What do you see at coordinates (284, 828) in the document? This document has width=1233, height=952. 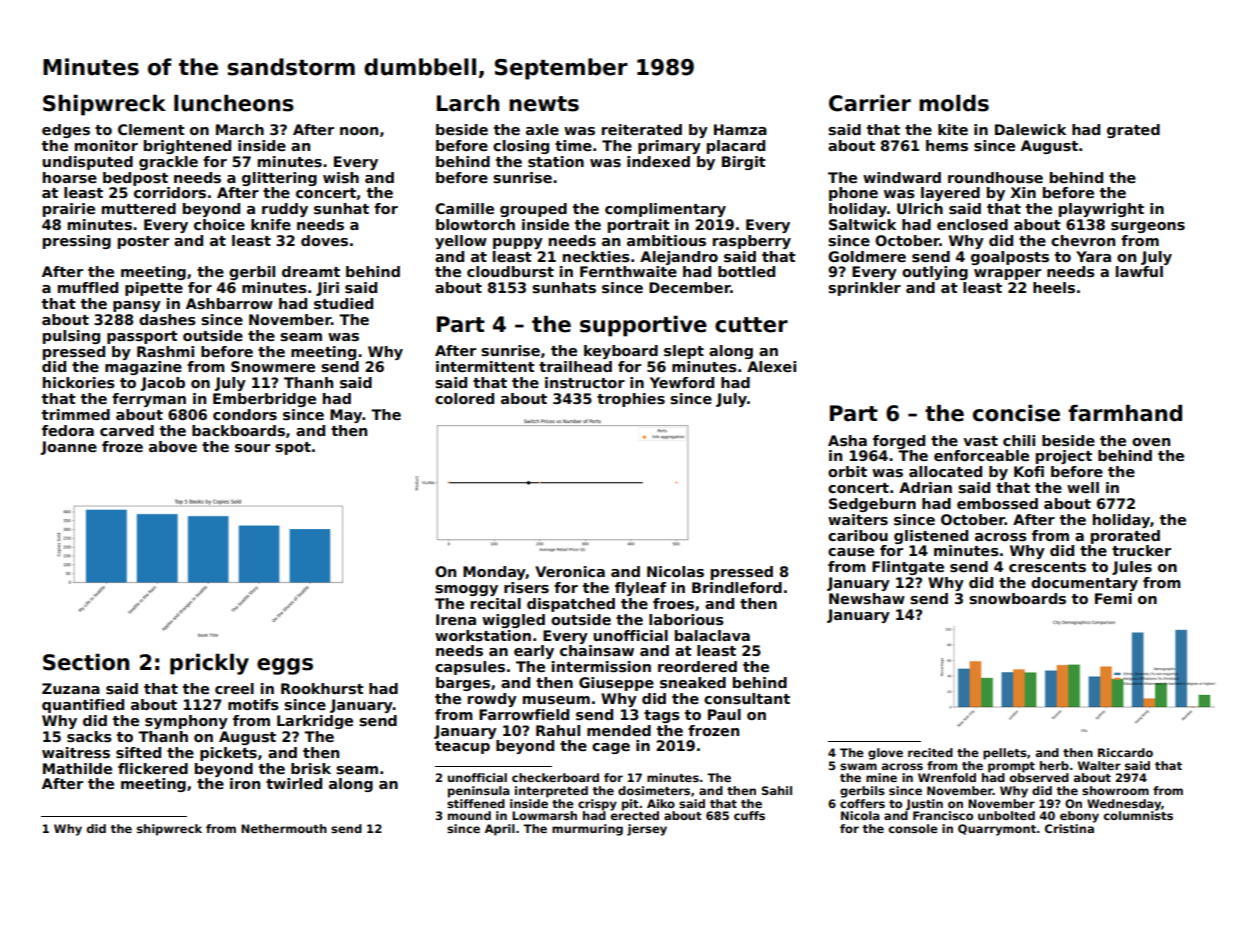 I see `Nethermouth` at bounding box center [284, 828].
